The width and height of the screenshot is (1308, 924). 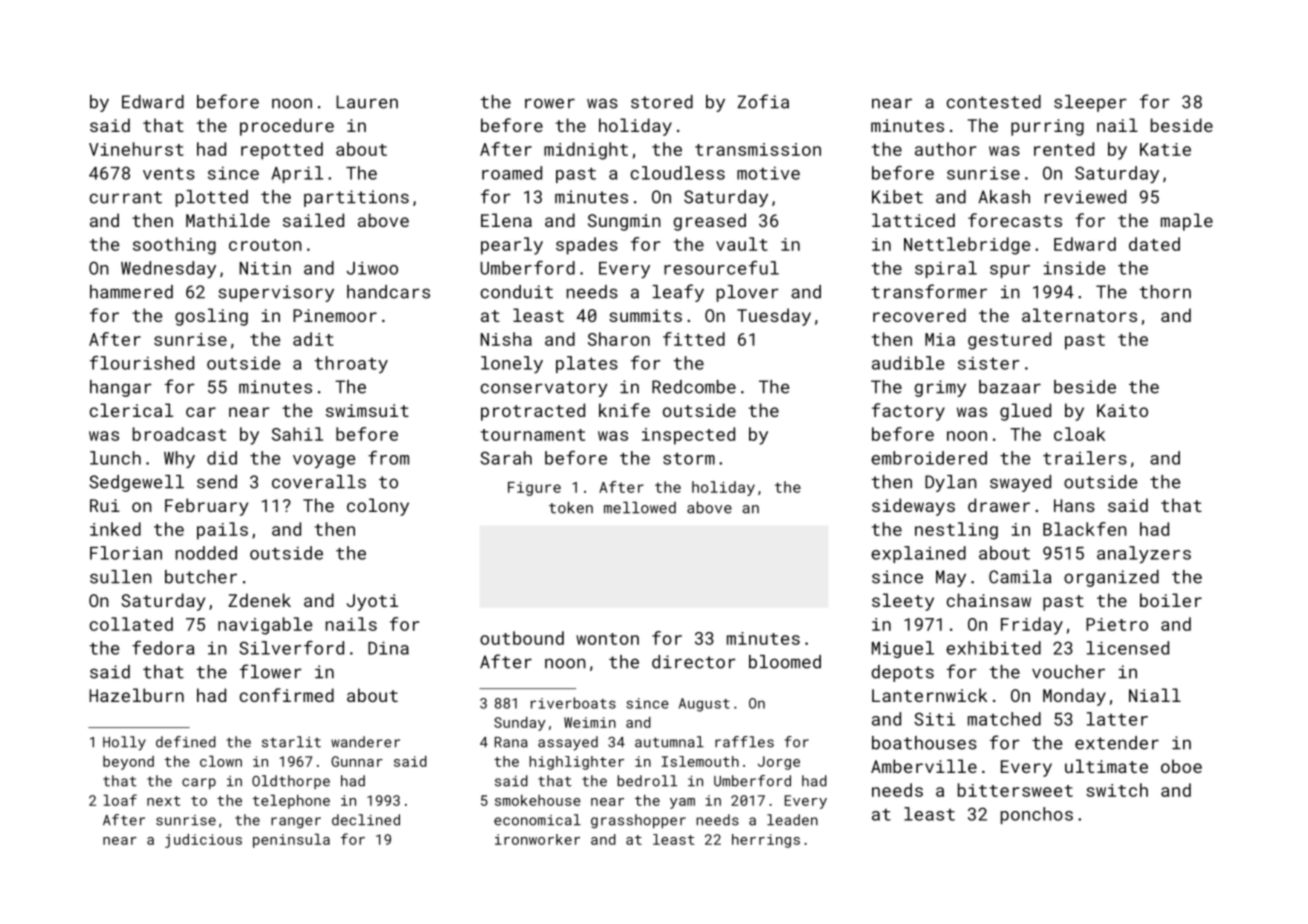 What do you see at coordinates (221, 761) in the screenshot?
I see `clown` at bounding box center [221, 761].
